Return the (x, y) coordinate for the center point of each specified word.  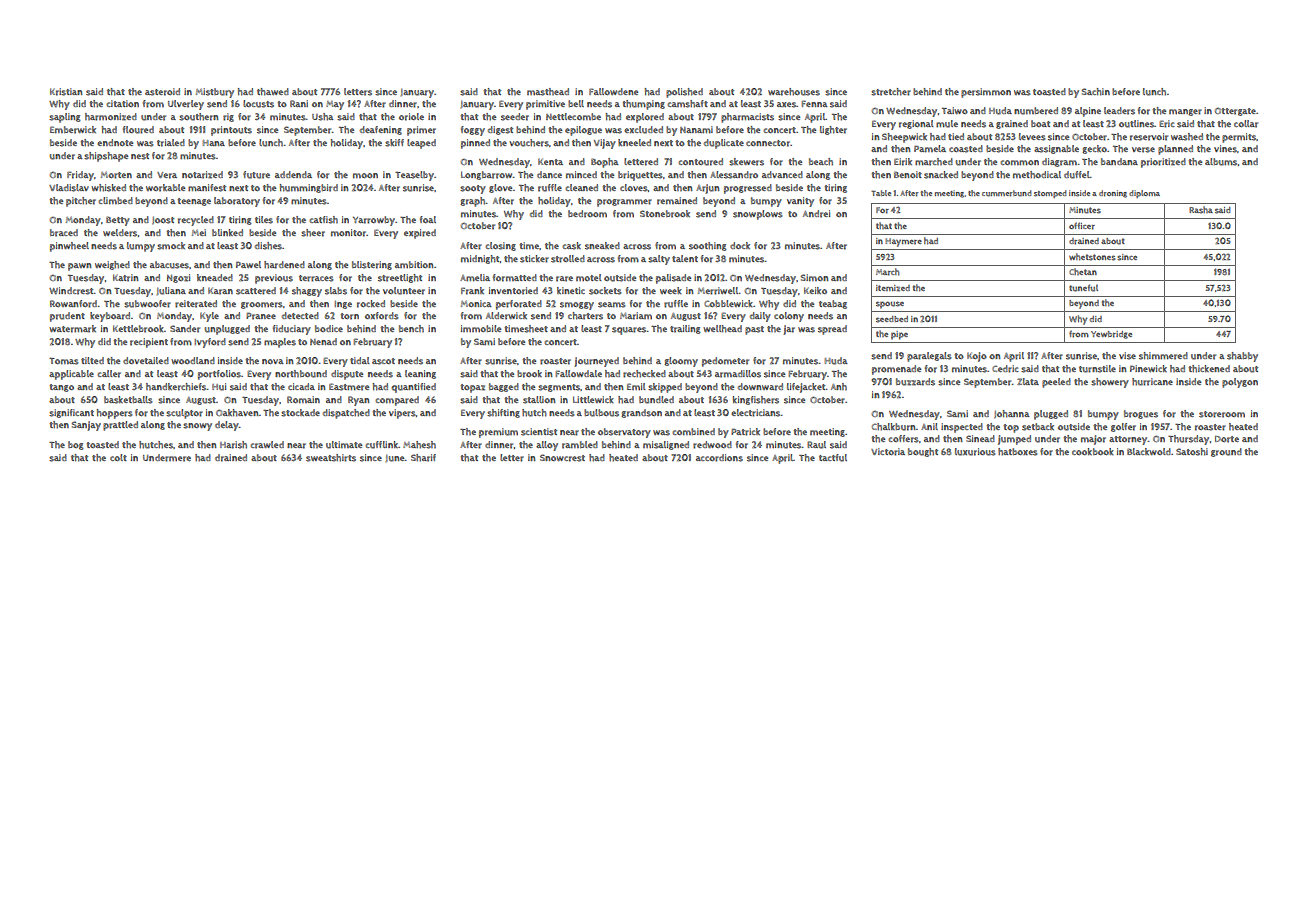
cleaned (582, 187)
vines (1225, 149)
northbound (301, 374)
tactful (833, 458)
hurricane (1152, 382)
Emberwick (73, 130)
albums (1221, 162)
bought (923, 452)
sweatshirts (331, 458)
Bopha (605, 163)
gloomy (681, 362)
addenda (293, 174)
